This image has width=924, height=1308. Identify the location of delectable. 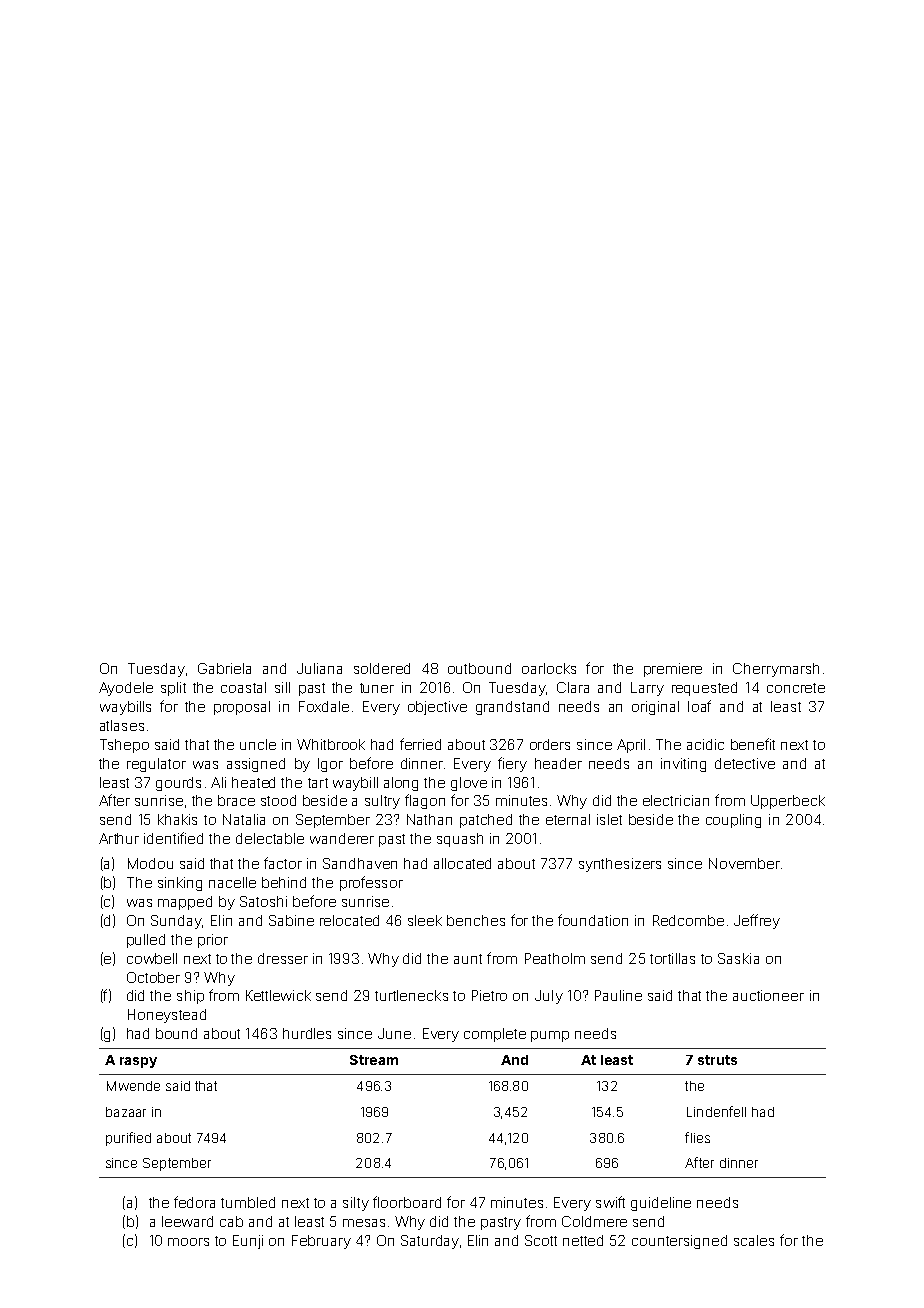
(270, 838).
